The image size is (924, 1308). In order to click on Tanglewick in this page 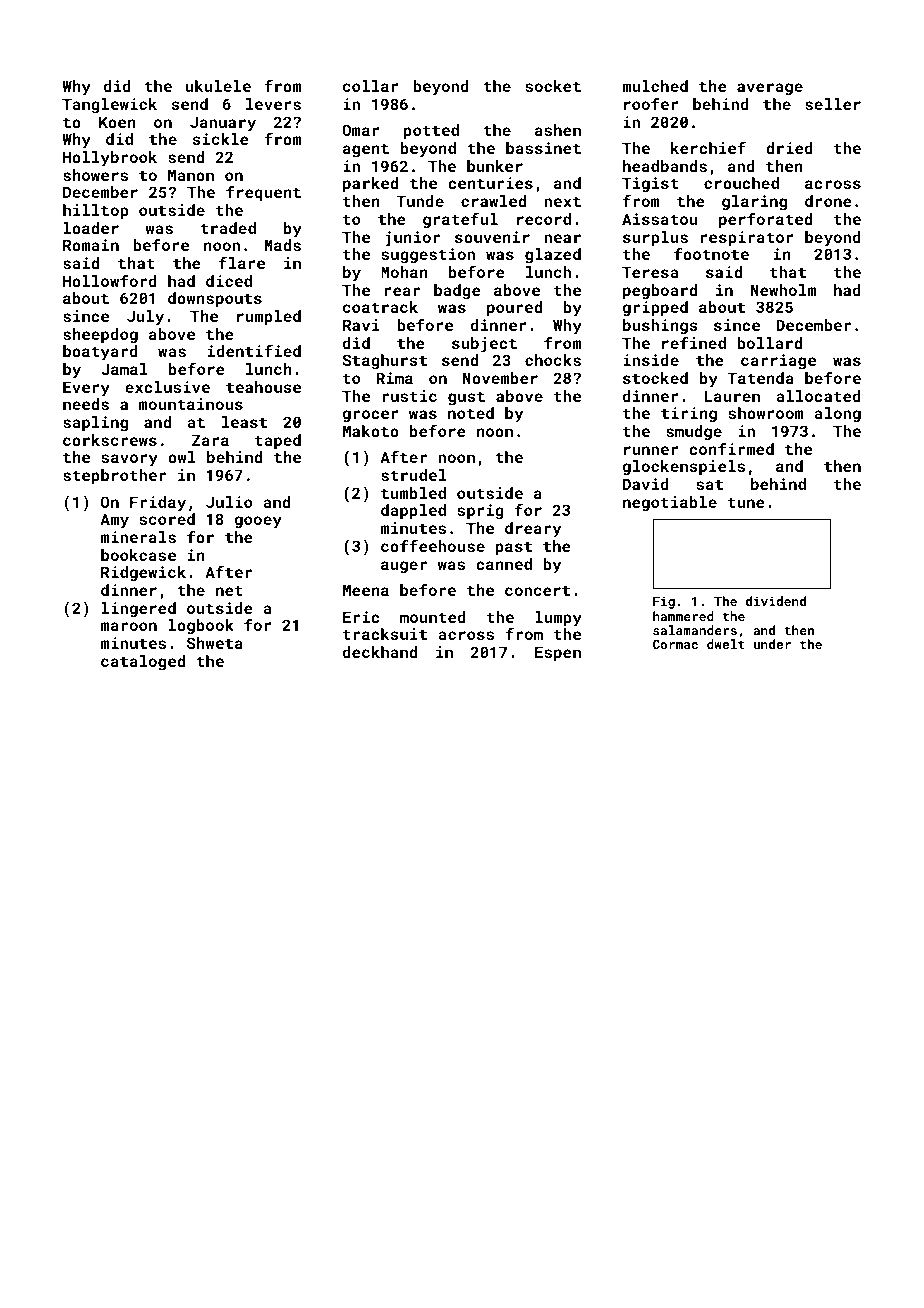, I will do `click(109, 106)`.
